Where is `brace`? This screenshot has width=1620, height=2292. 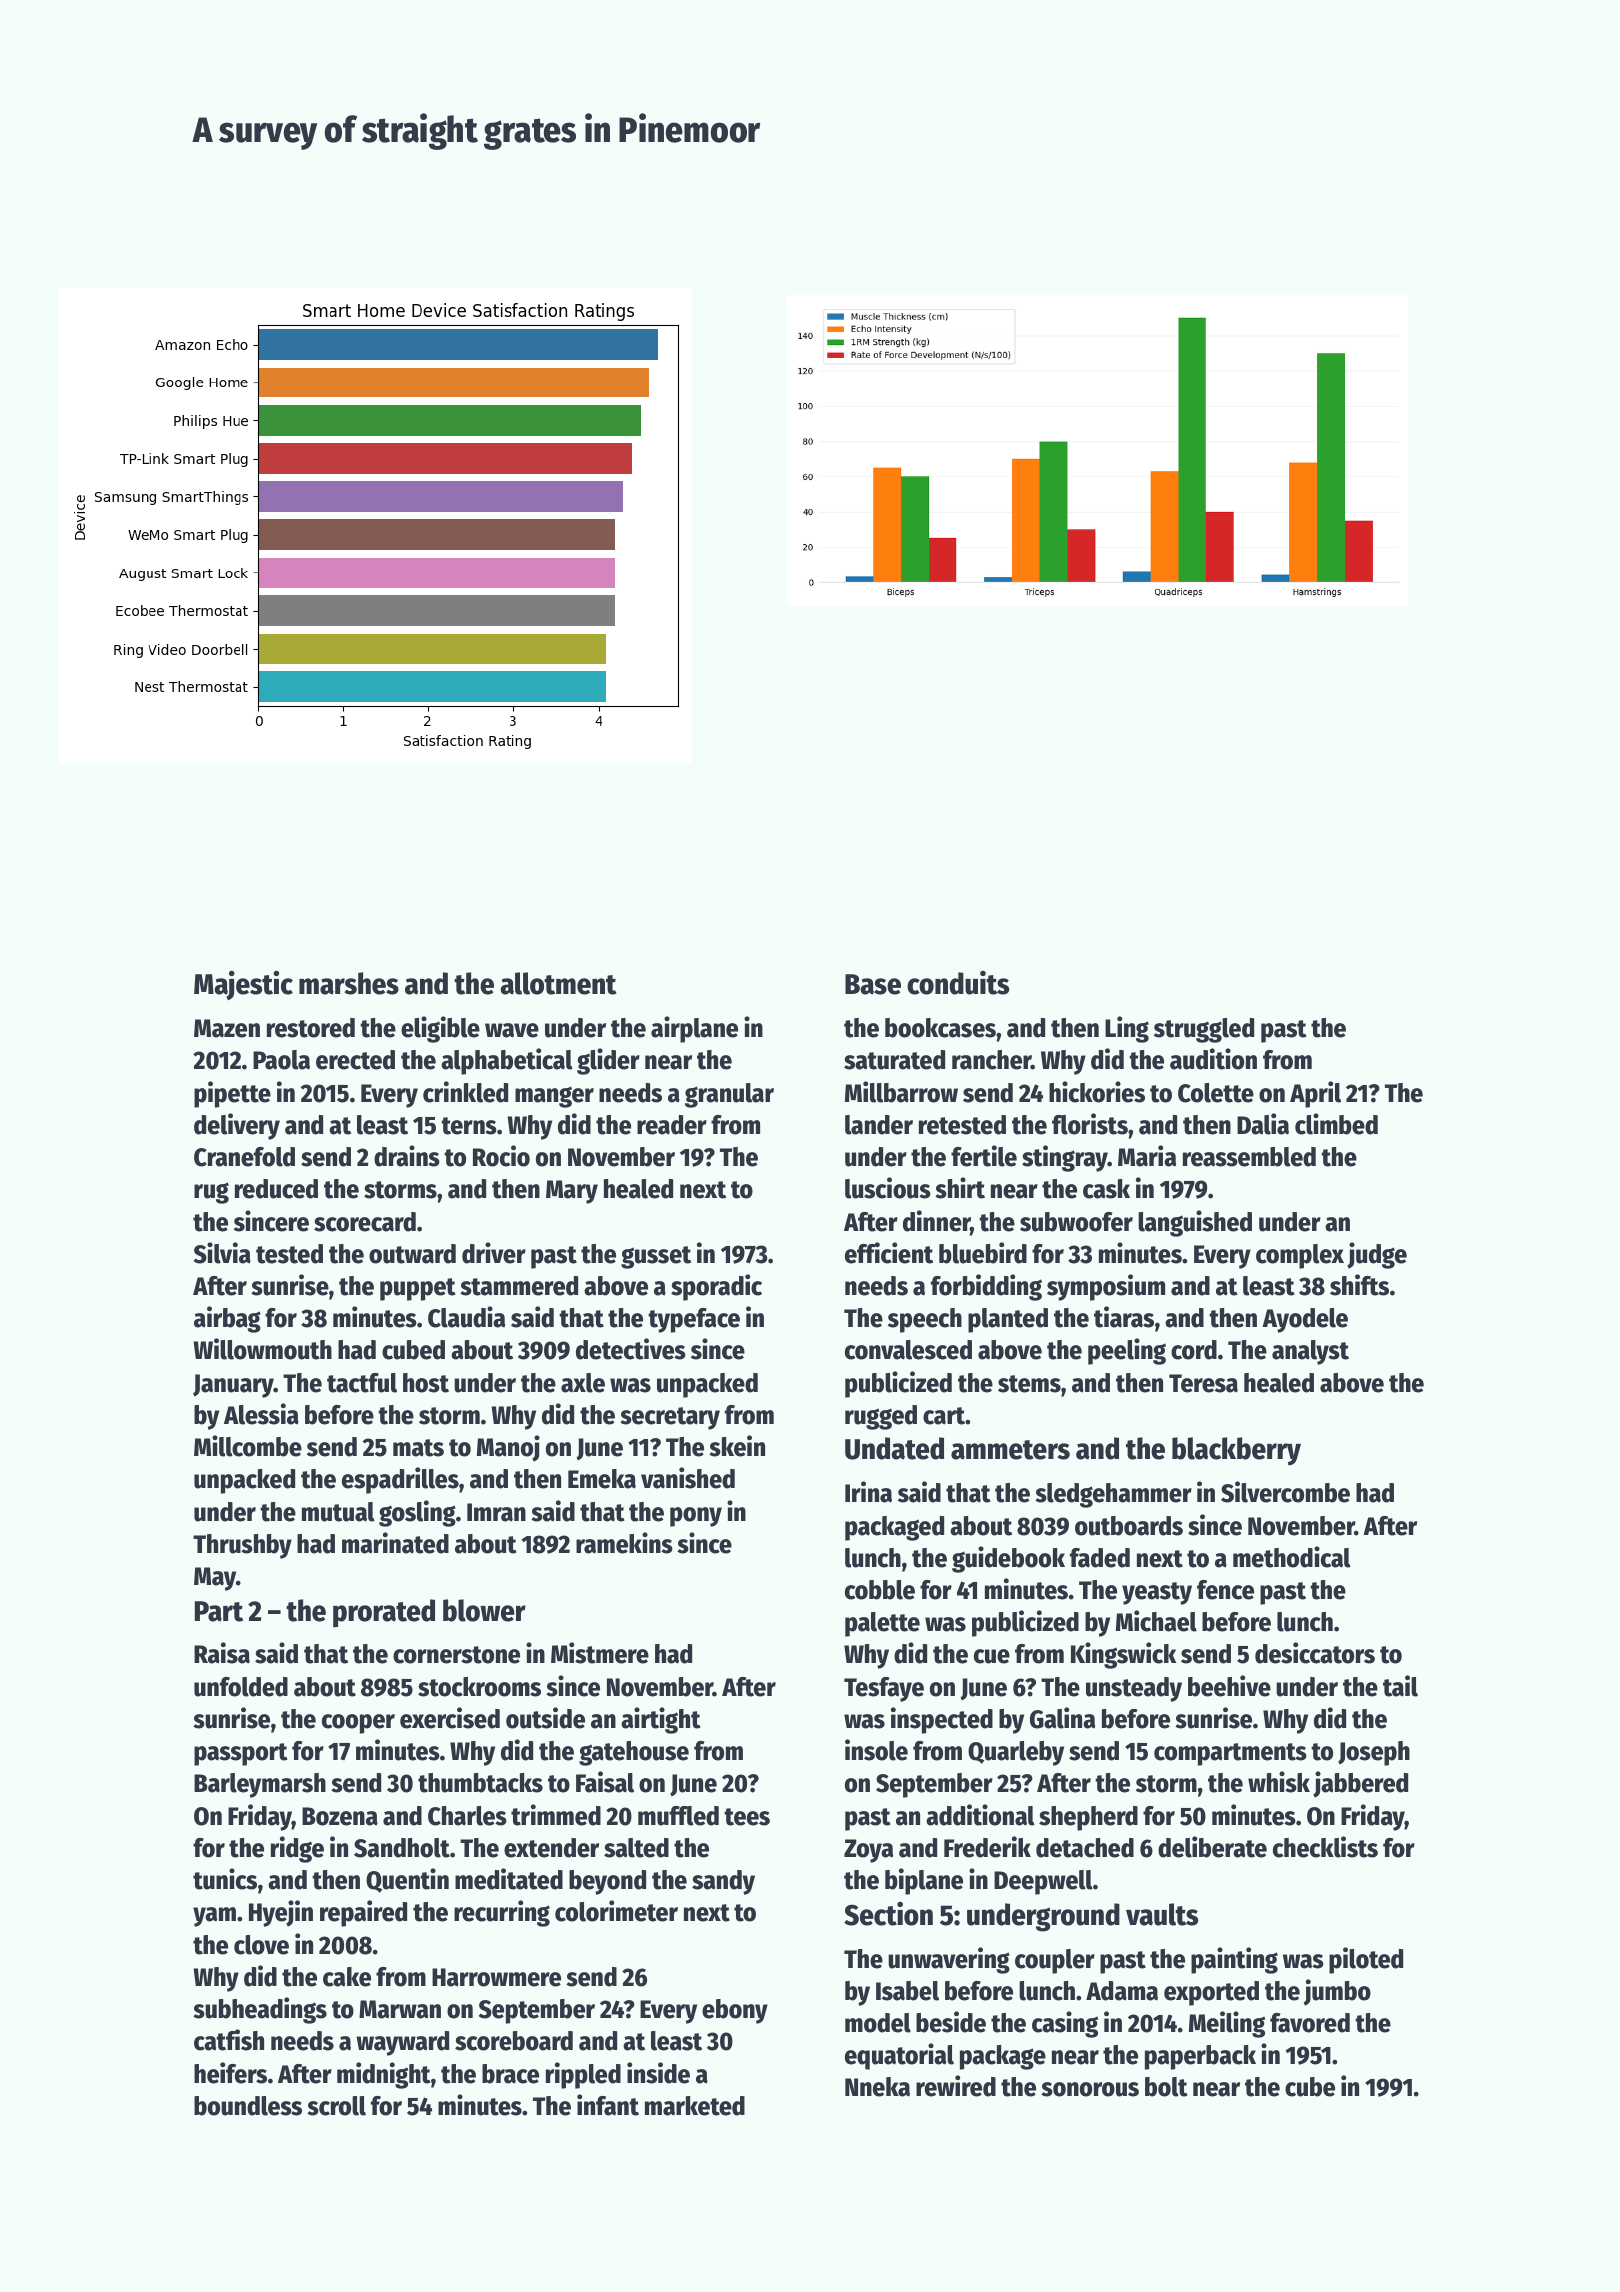
brace is located at coordinates (510, 2074).
